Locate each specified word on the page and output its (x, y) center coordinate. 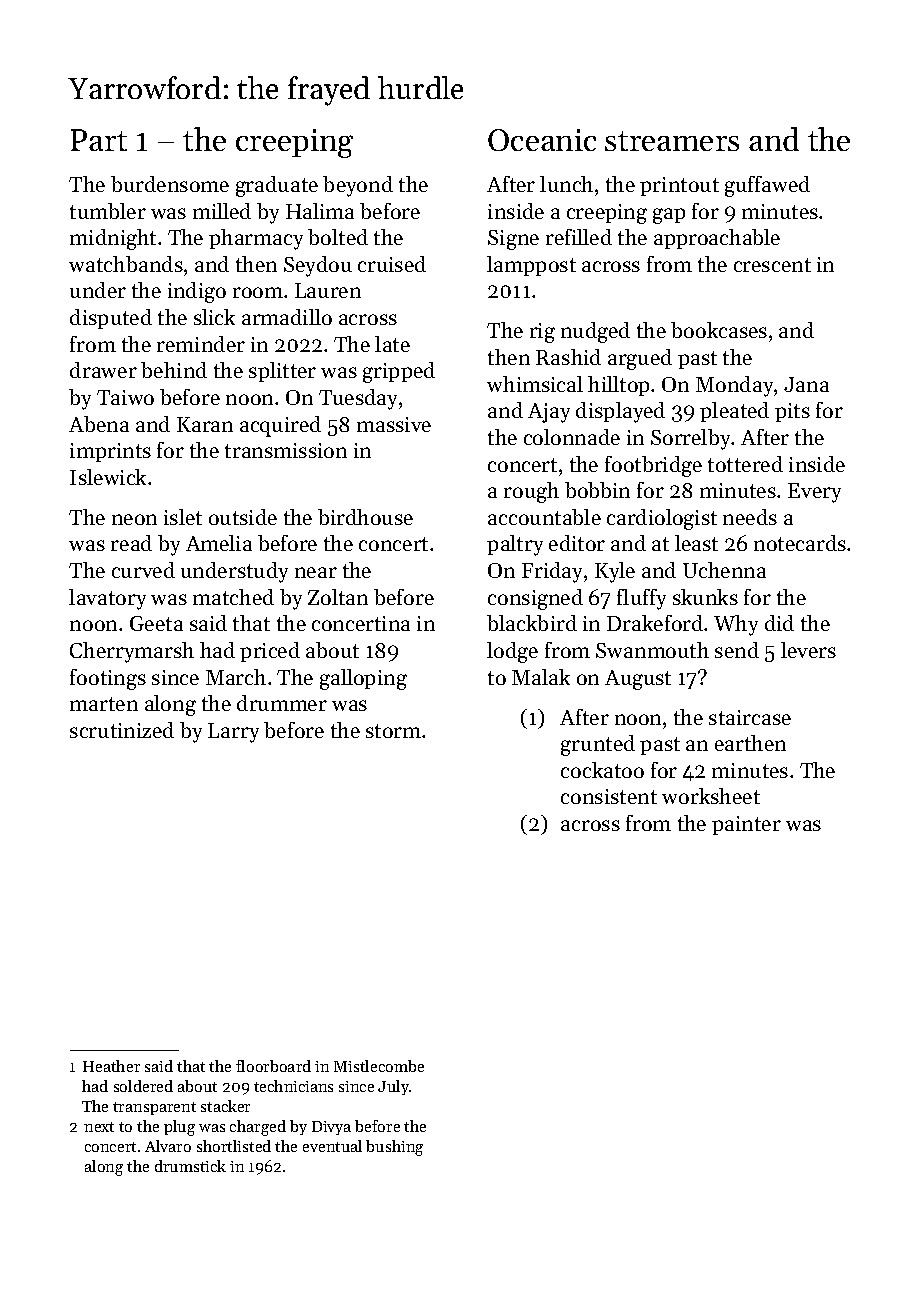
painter (746, 825)
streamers (672, 141)
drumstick (190, 1166)
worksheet (711, 796)
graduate (277, 186)
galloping (363, 679)
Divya (331, 1128)
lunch (566, 184)
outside (243, 517)
